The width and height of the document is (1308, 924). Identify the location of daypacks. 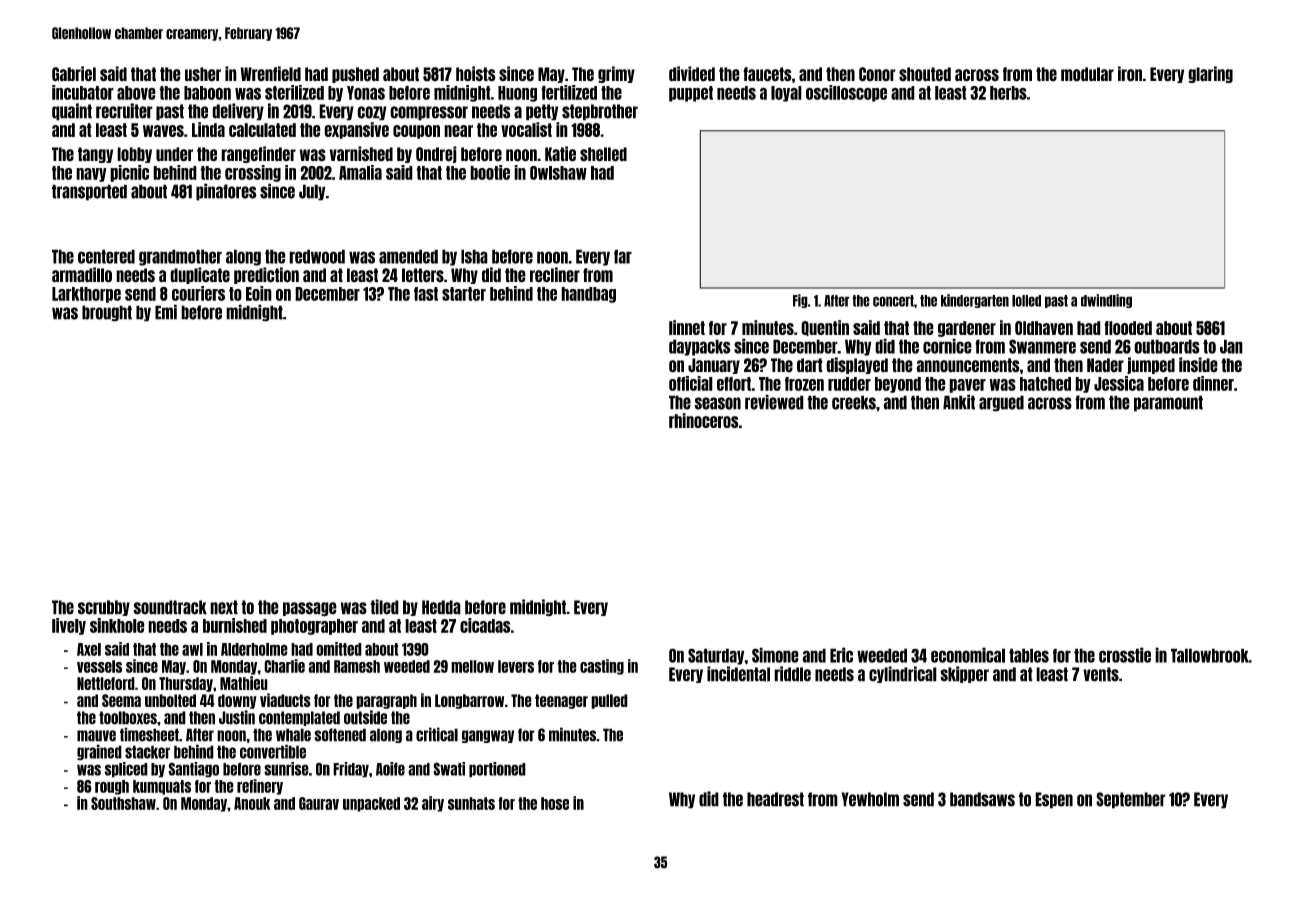
(700, 347).
